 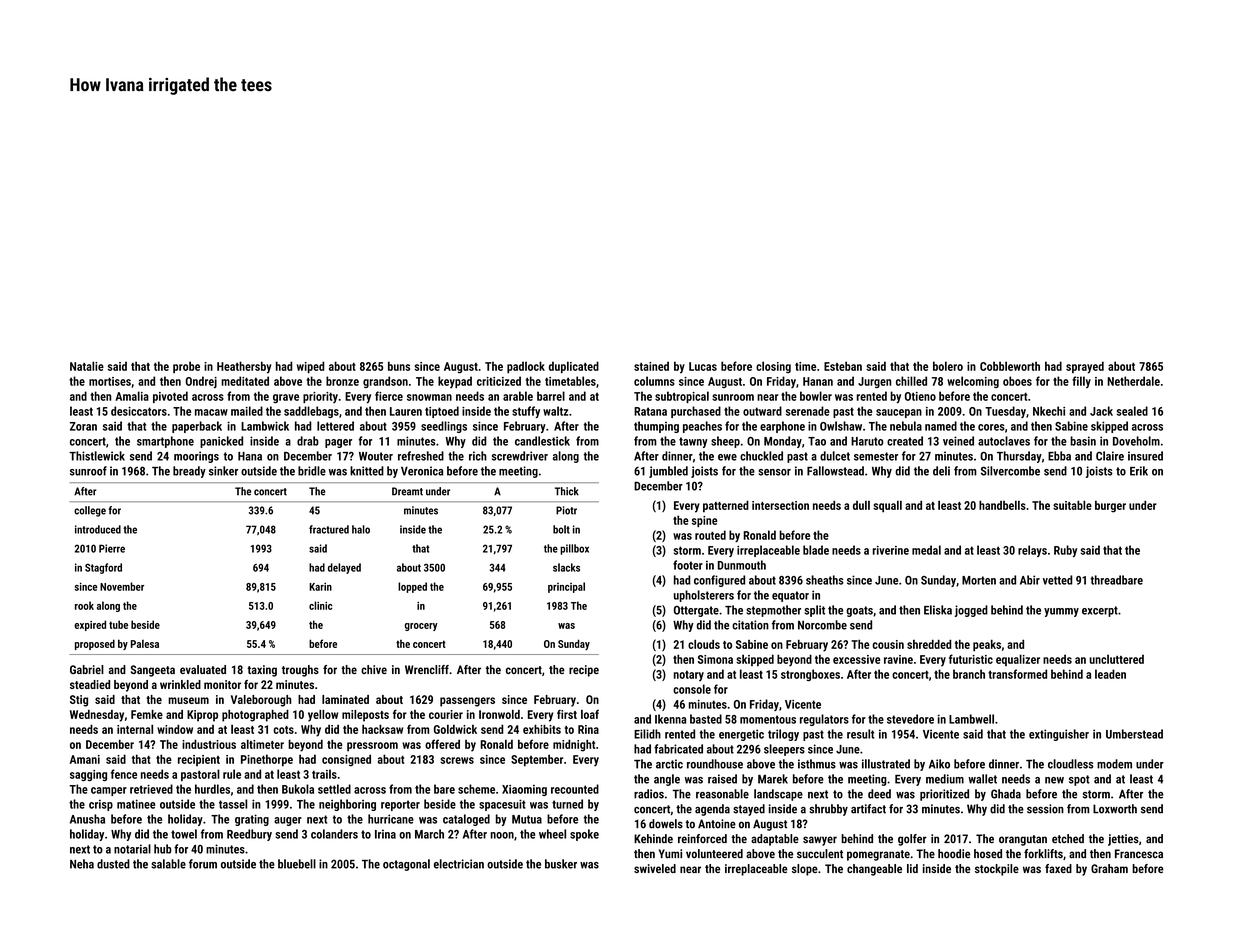 What do you see at coordinates (971, 719) in the document?
I see `Lambwell` at bounding box center [971, 719].
